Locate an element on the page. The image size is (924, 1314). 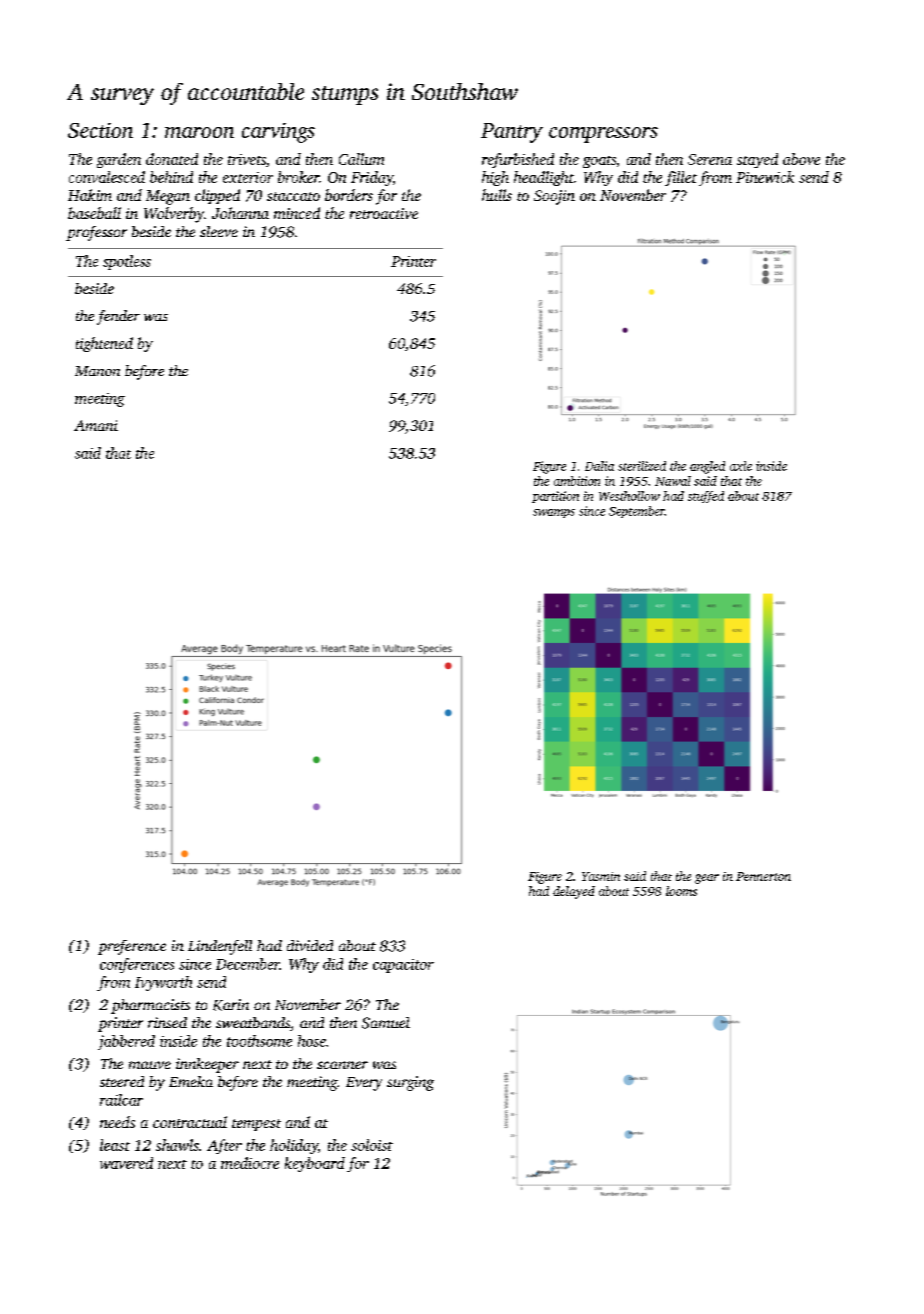
fender is located at coordinates (118, 317).
